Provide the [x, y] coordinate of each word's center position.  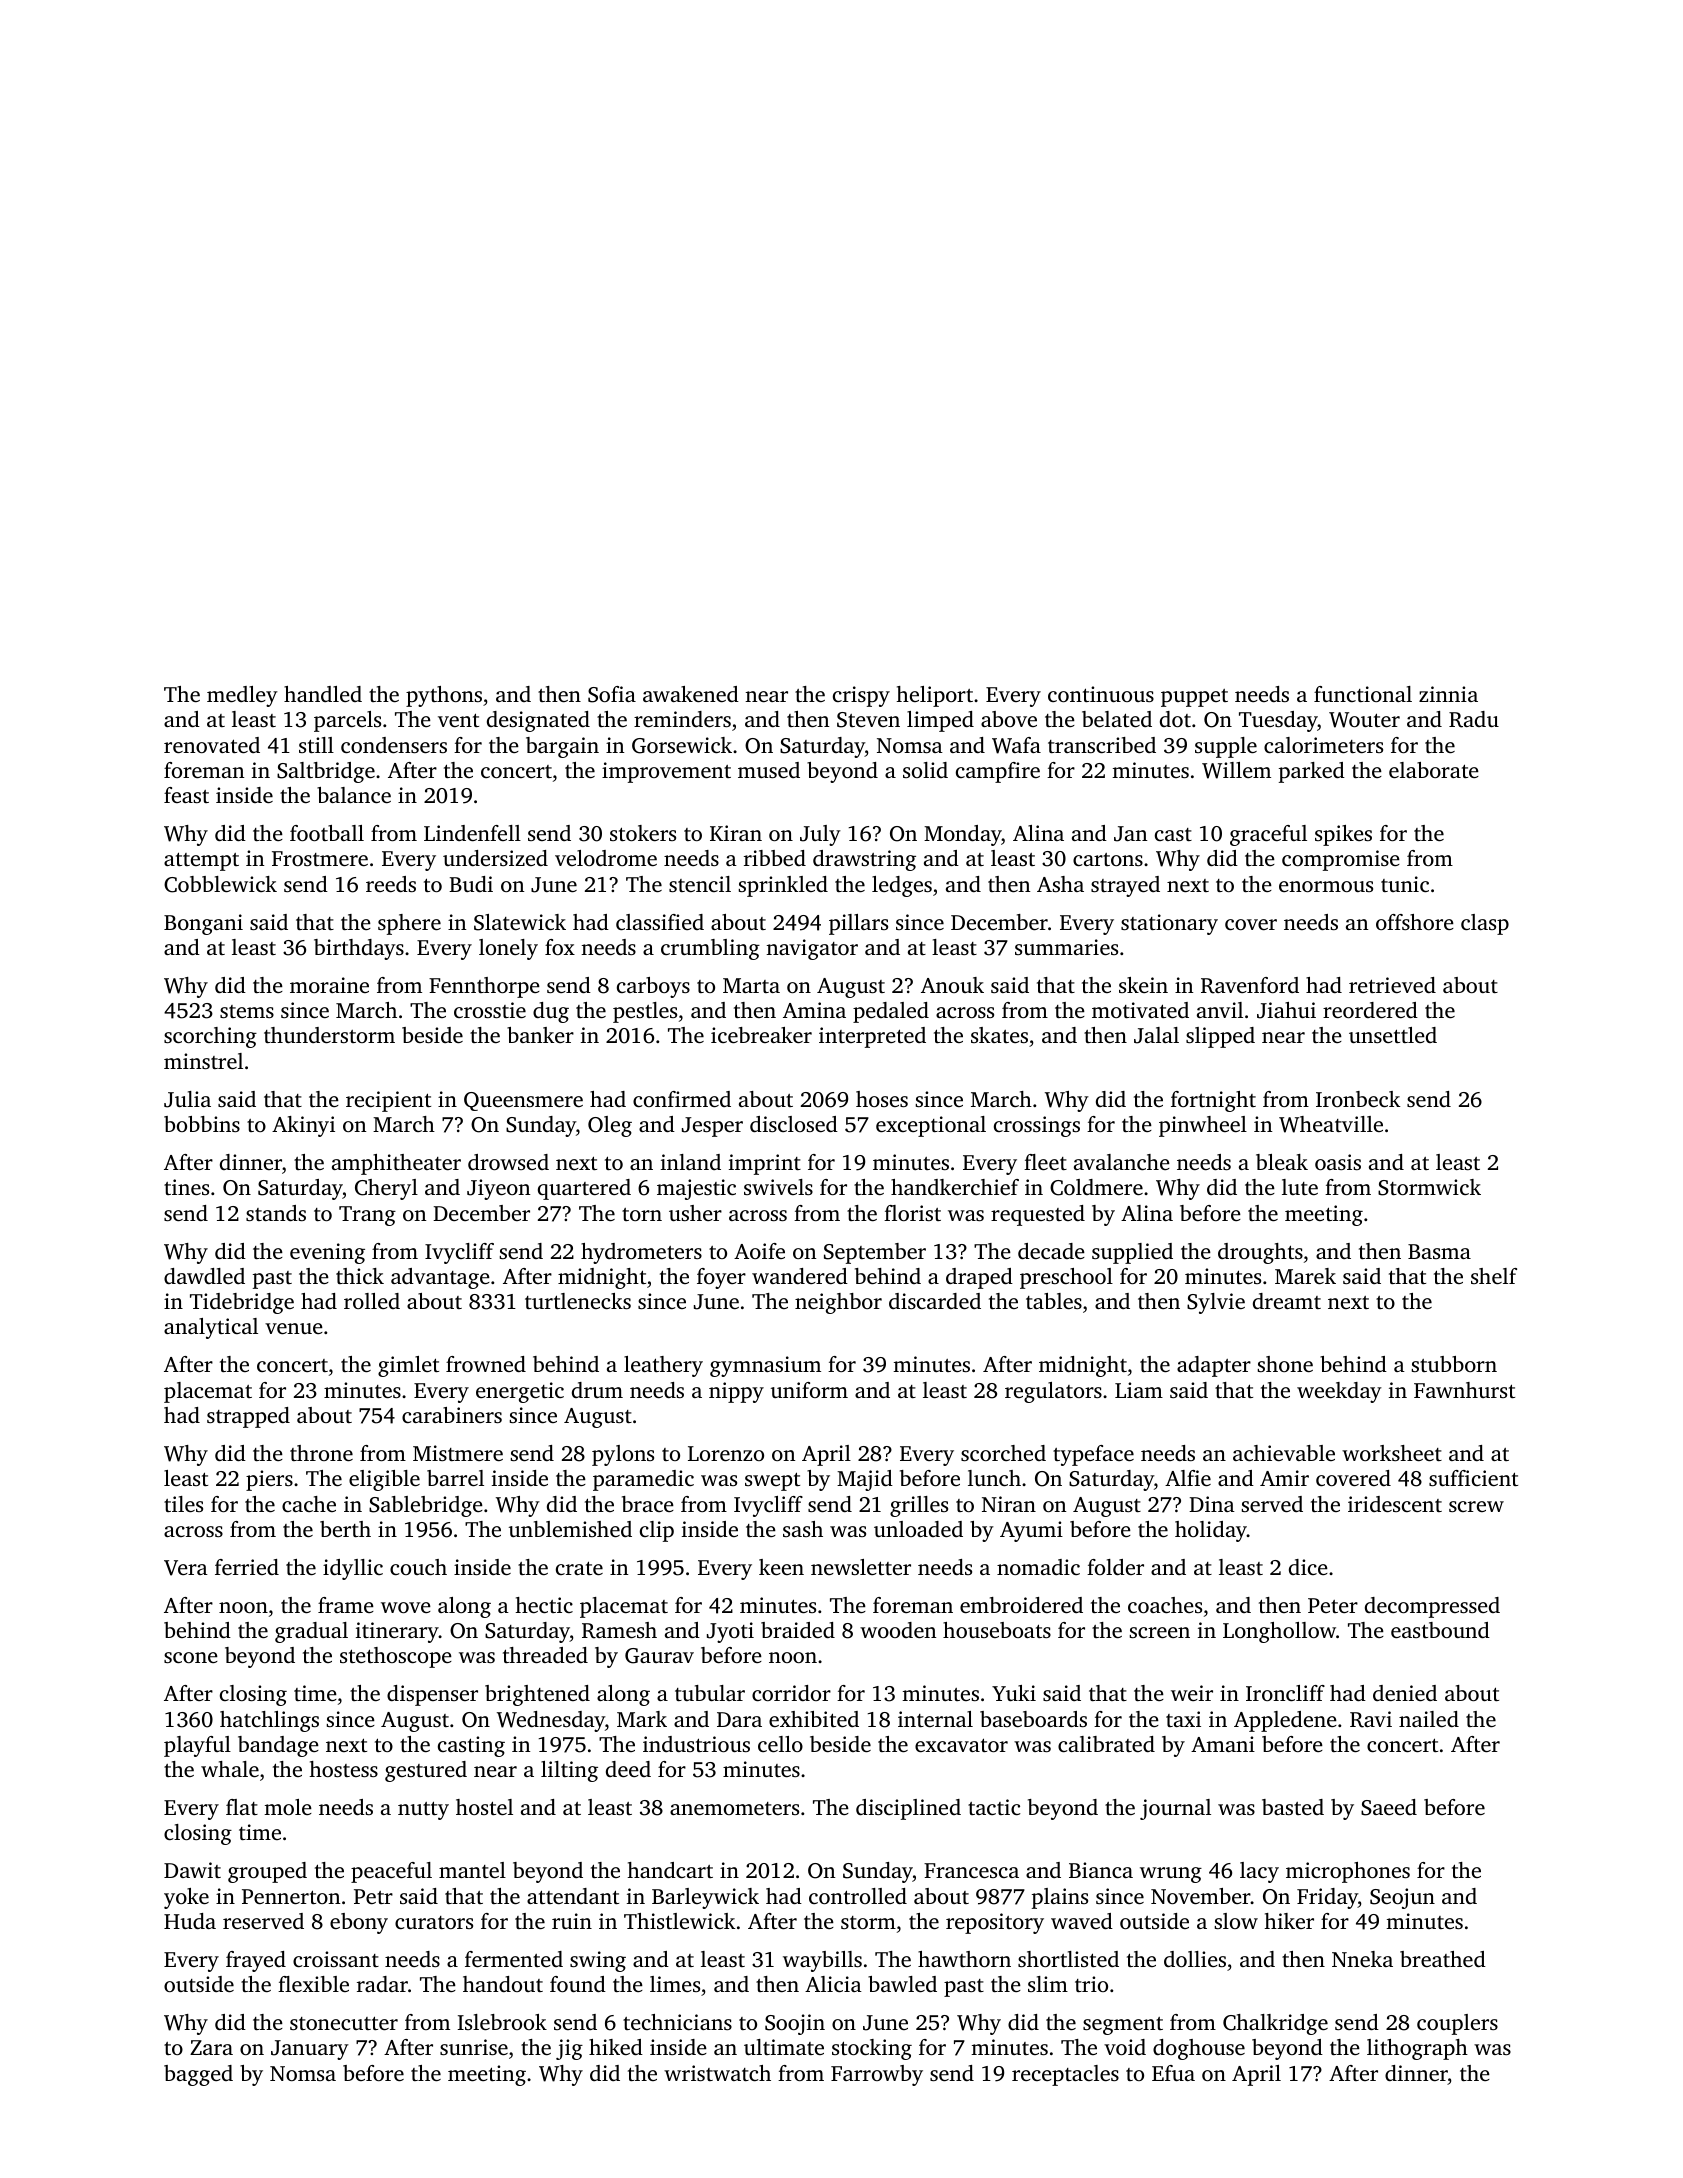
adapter [1214, 1366]
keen [781, 1567]
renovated [212, 745]
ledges [902, 886]
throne [321, 1453]
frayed [256, 1961]
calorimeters [1323, 745]
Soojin [795, 2024]
